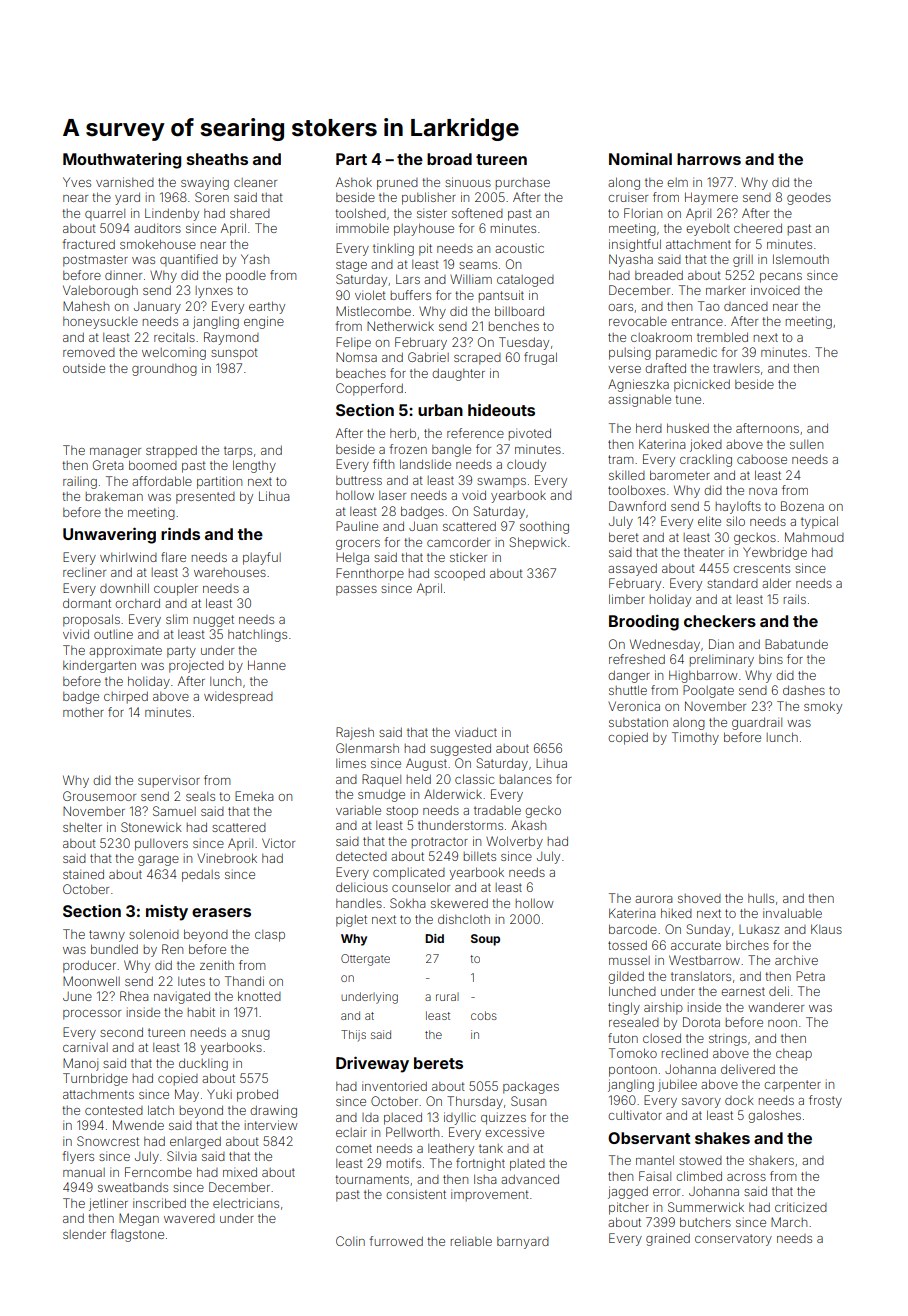 This image has width=908, height=1316. I want to click on advanced, so click(530, 1179).
